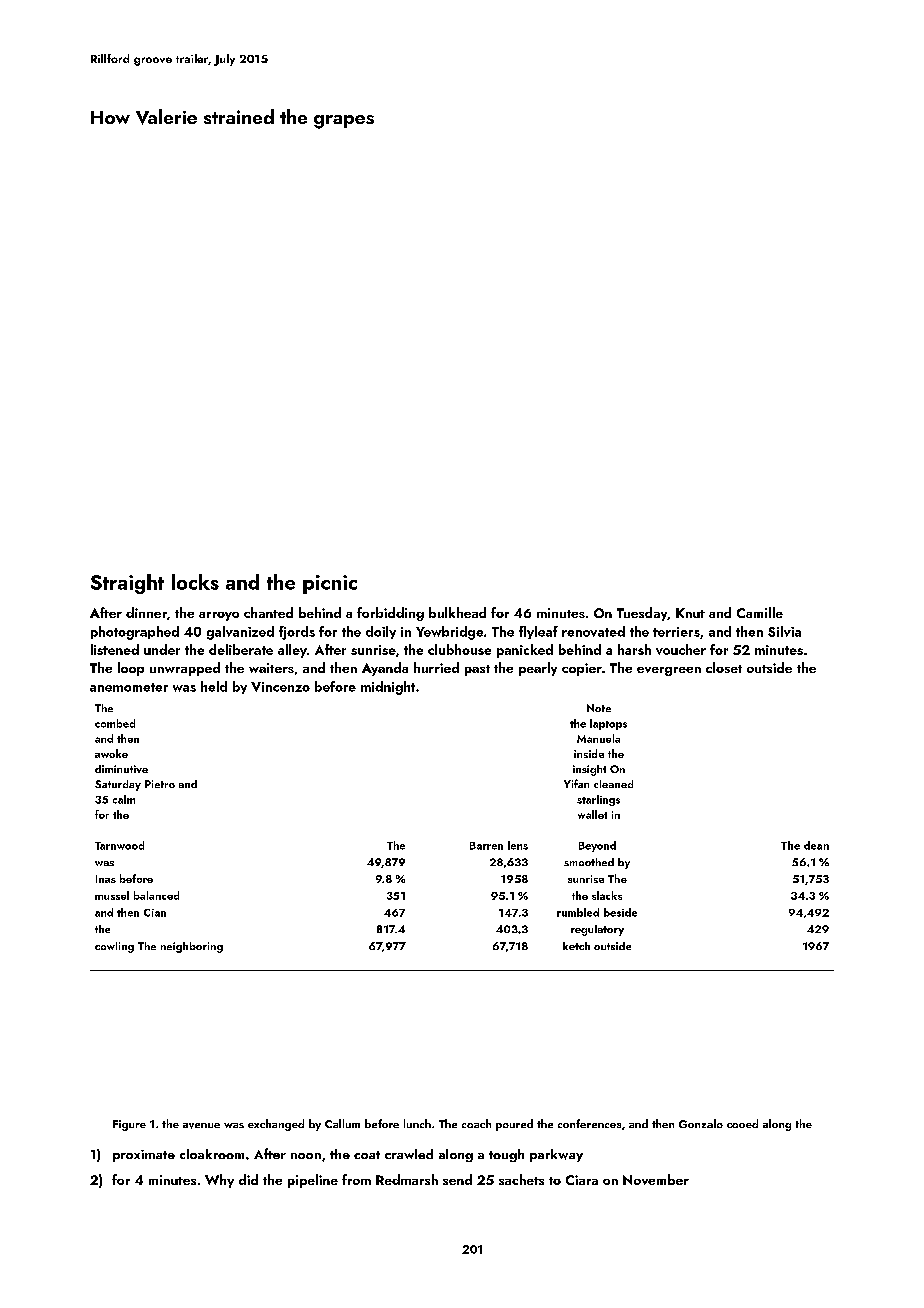 Image resolution: width=924 pixels, height=1308 pixels. What do you see at coordinates (656, 1179) in the image?
I see `November` at bounding box center [656, 1179].
